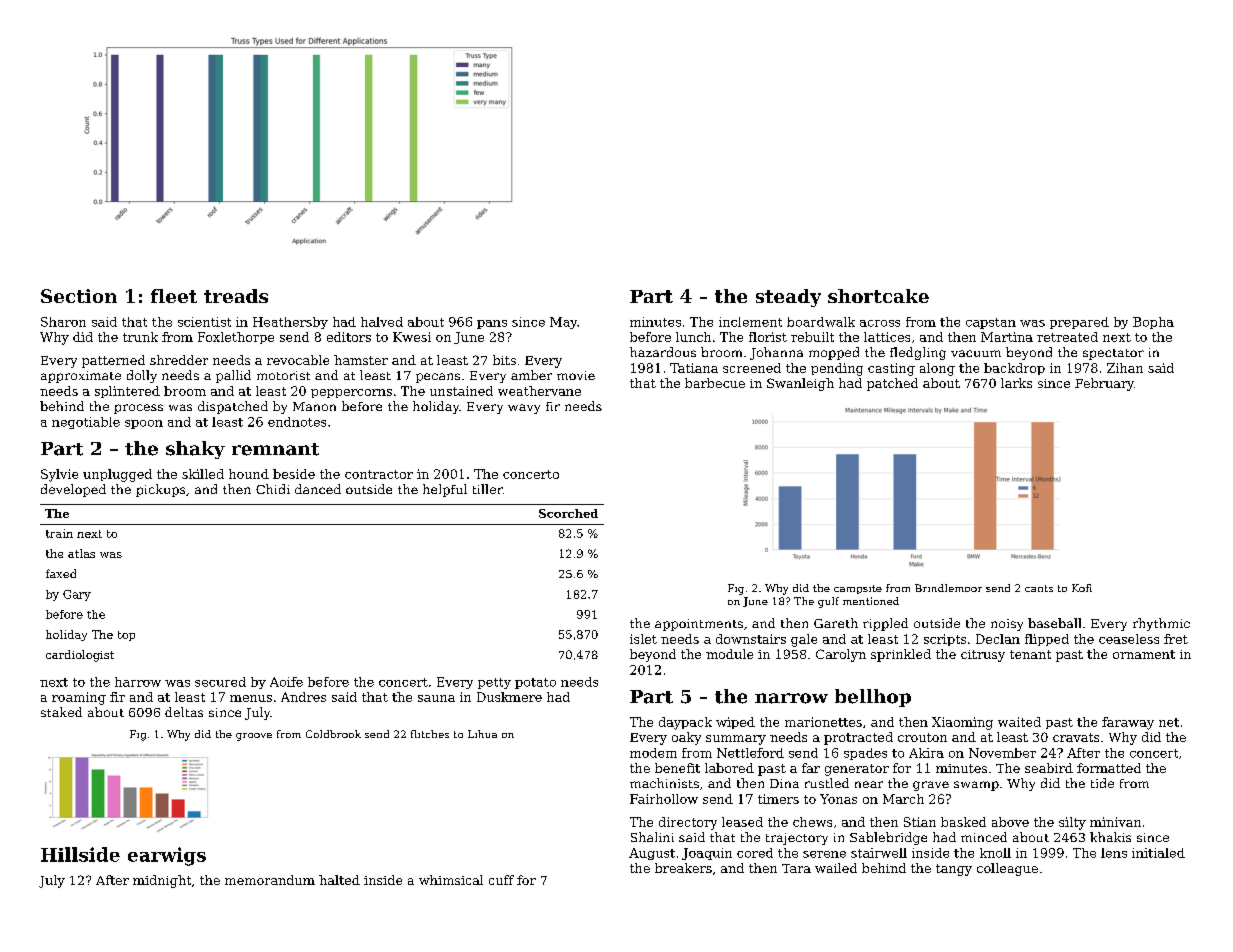  What do you see at coordinates (880, 323) in the screenshot?
I see `across` at bounding box center [880, 323].
